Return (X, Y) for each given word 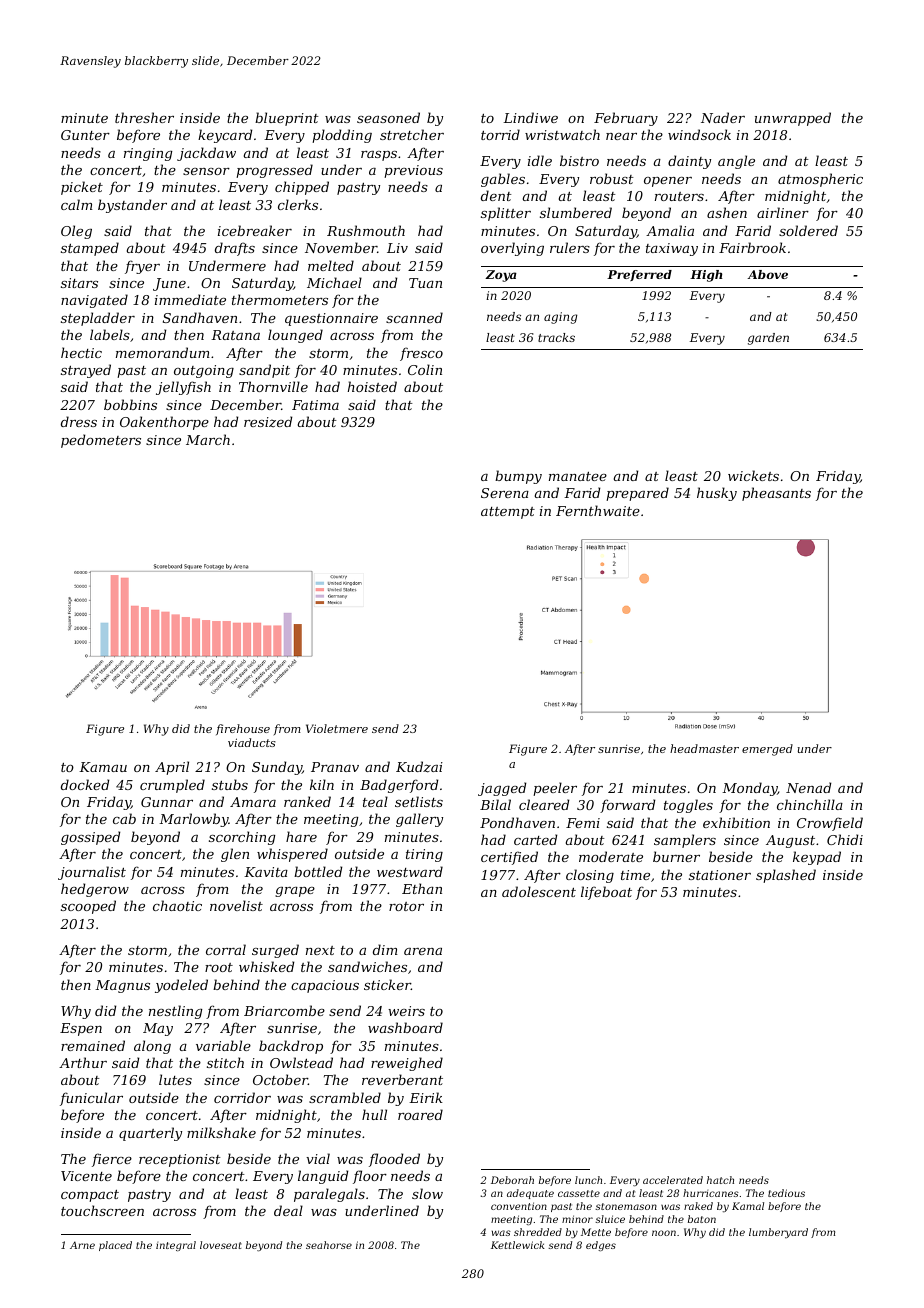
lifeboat (606, 893)
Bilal (495, 804)
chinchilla (810, 804)
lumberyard (778, 1233)
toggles (688, 806)
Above (767, 274)
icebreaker (255, 230)
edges (601, 1246)
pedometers (101, 441)
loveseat (221, 1245)
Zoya (501, 276)
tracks (556, 337)
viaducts (252, 742)
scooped (88, 907)
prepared (637, 494)
